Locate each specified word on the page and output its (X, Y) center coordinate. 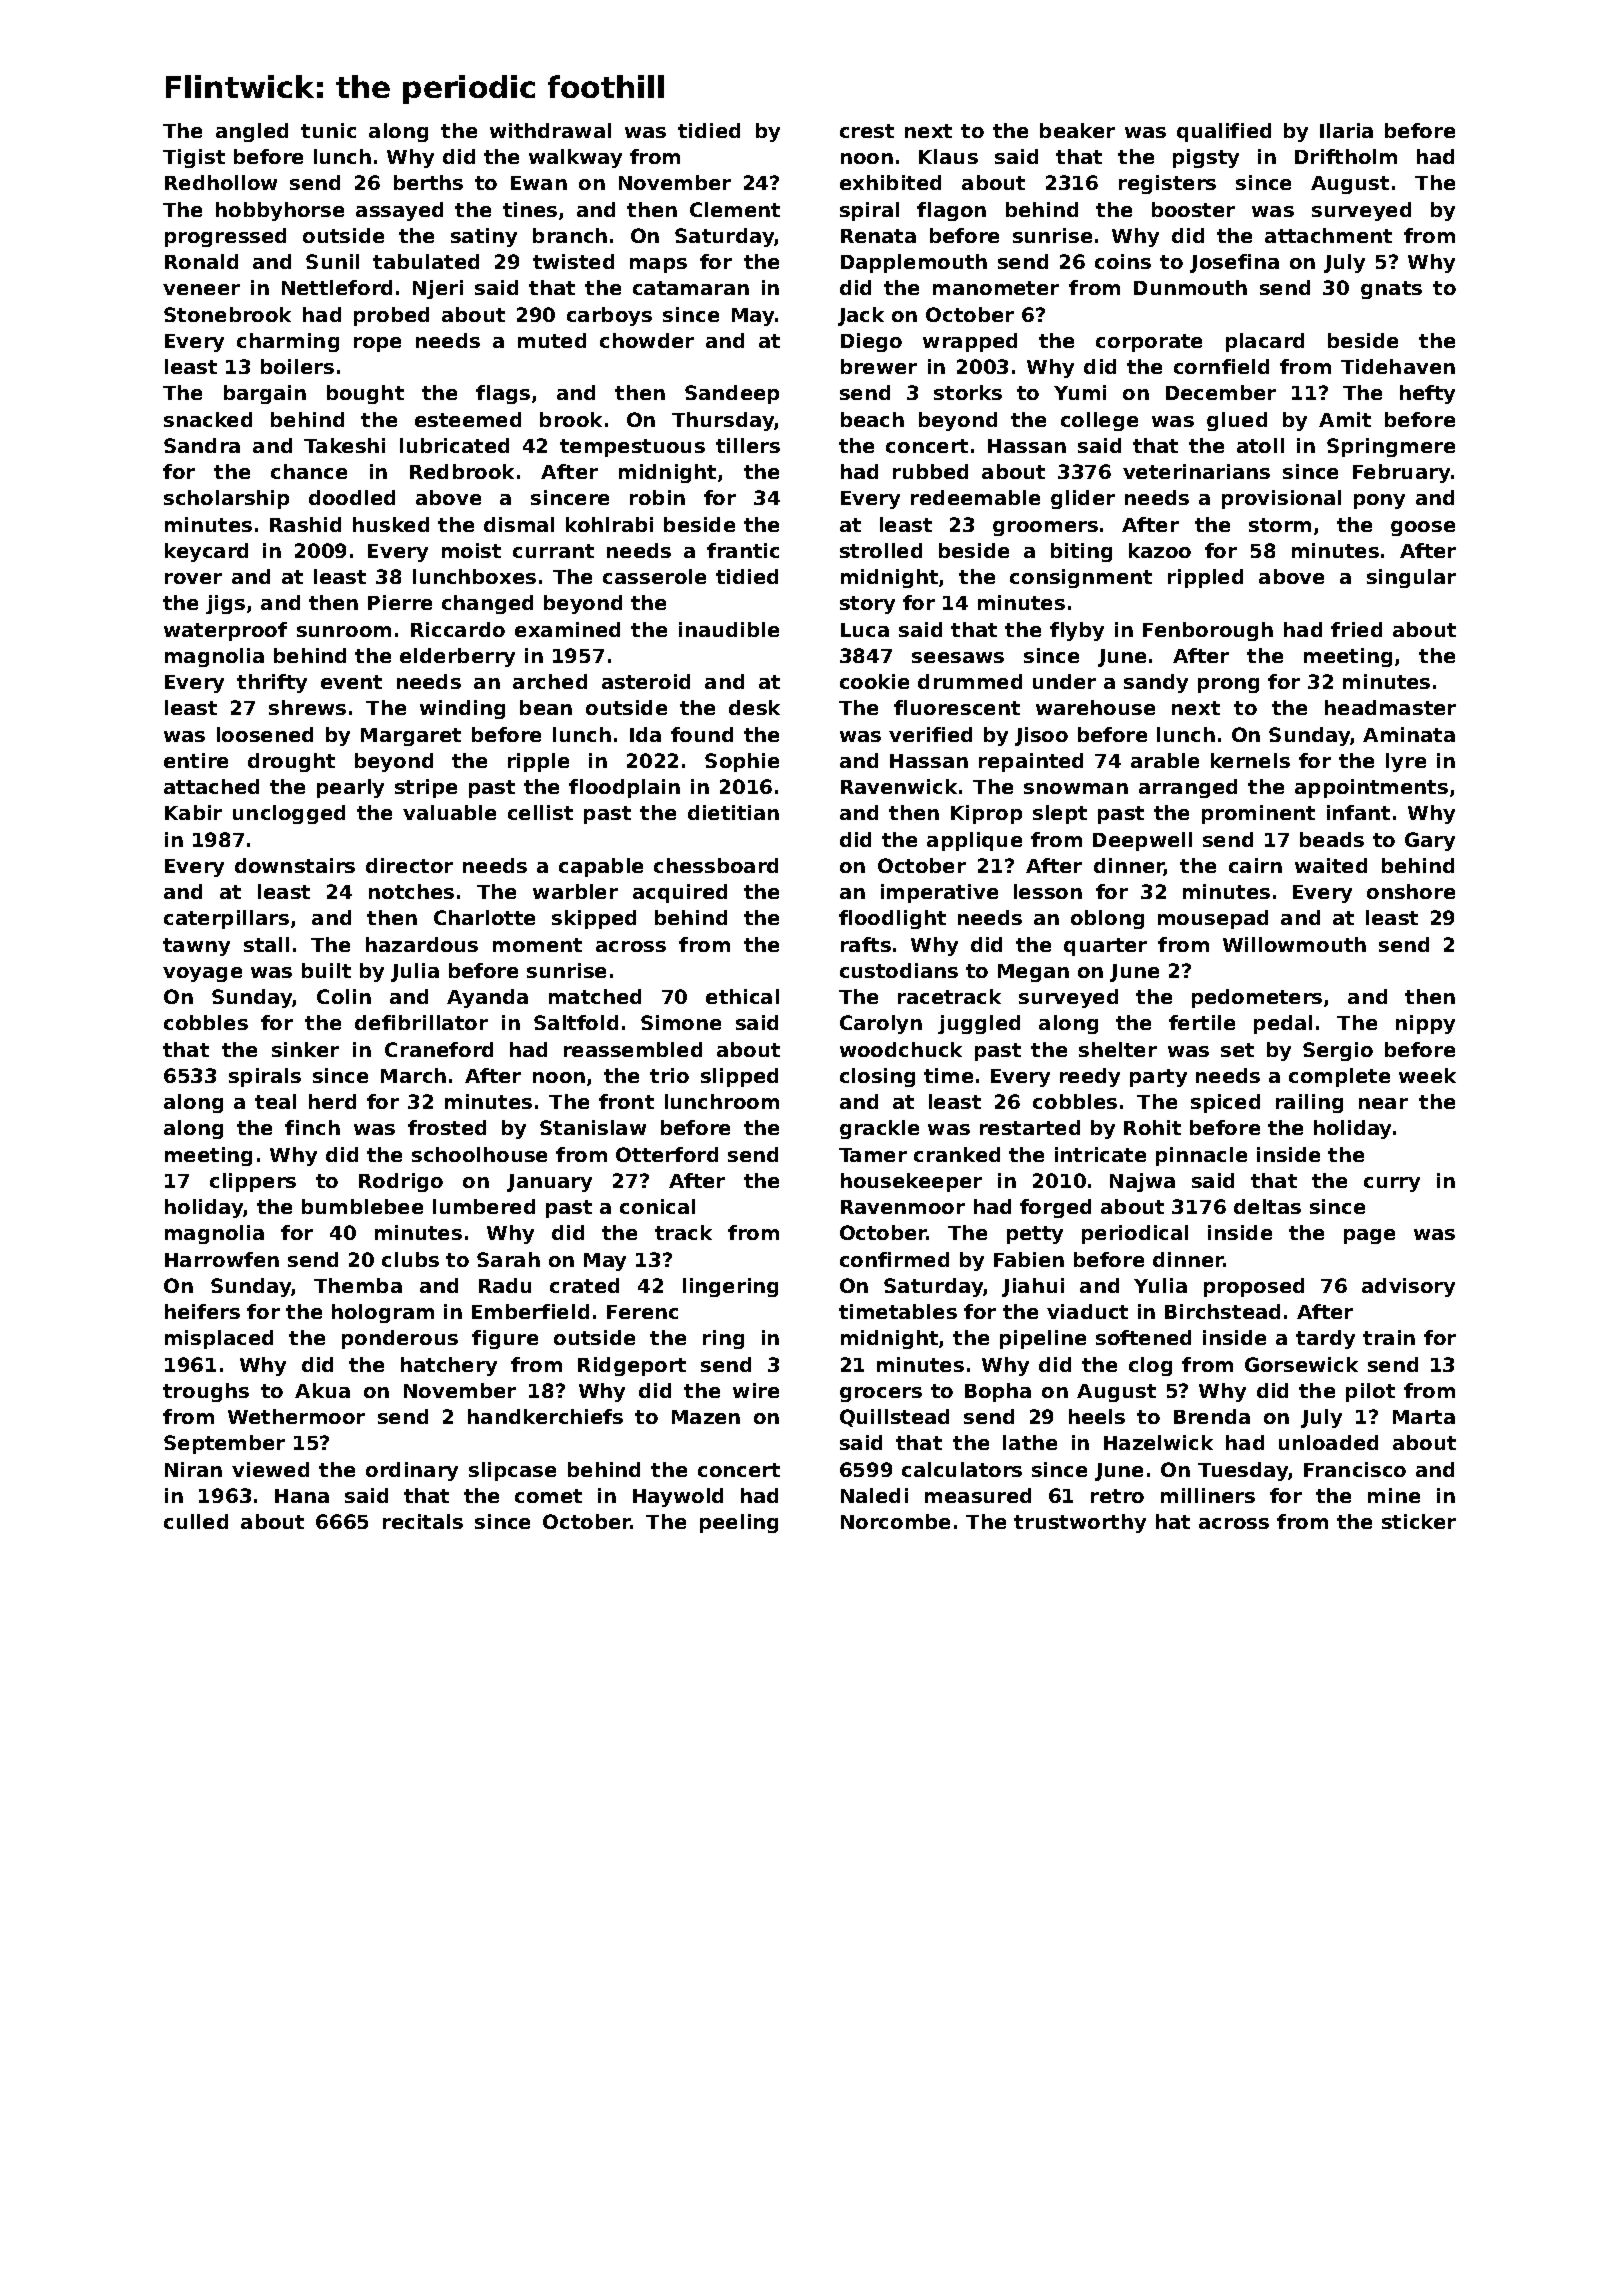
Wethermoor (296, 1416)
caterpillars (226, 919)
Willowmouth (1294, 944)
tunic (328, 130)
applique (974, 841)
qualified (1224, 132)
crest (867, 131)
